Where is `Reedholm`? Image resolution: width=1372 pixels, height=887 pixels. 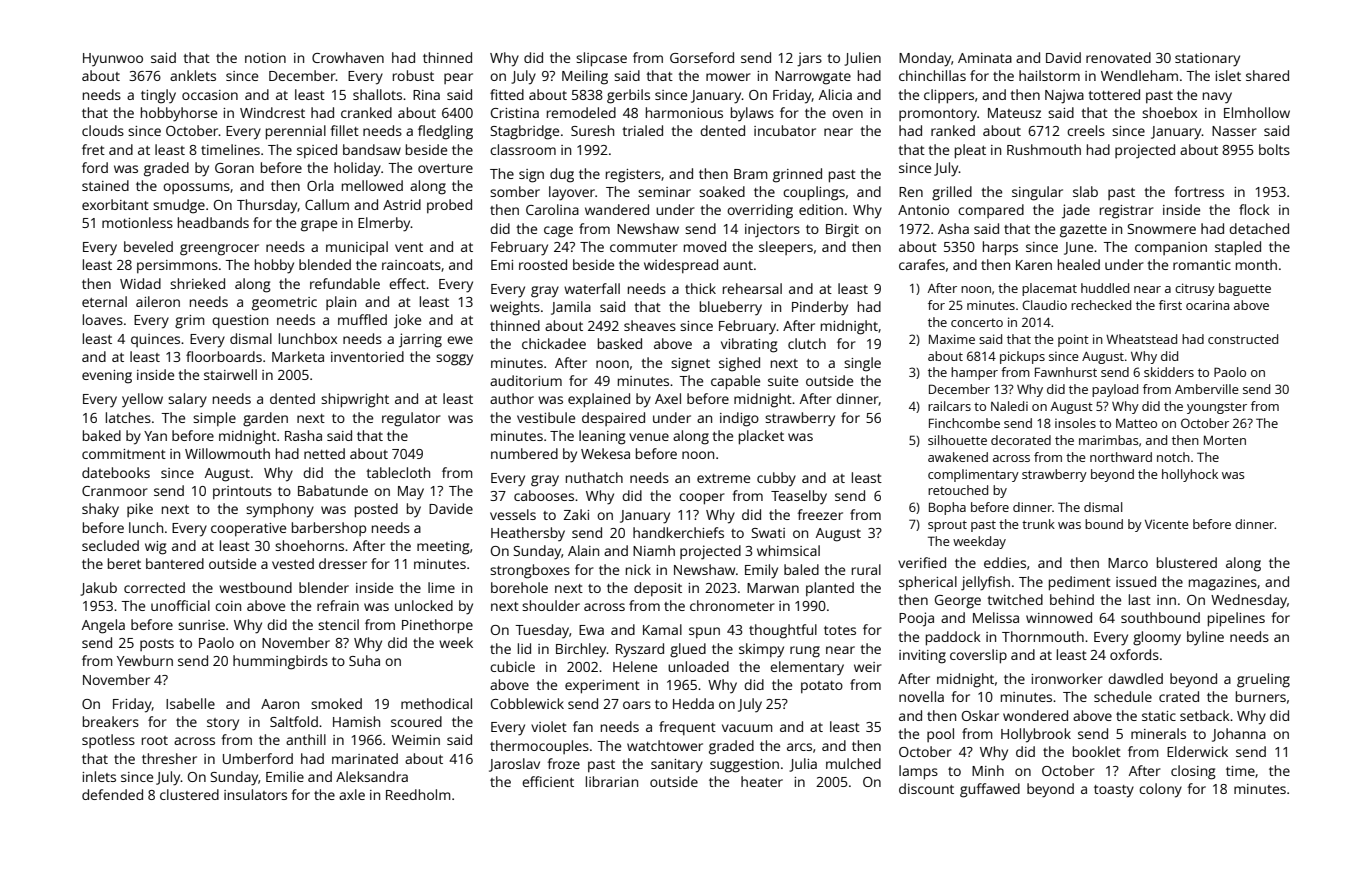
Reedholm is located at coordinates (418, 794).
